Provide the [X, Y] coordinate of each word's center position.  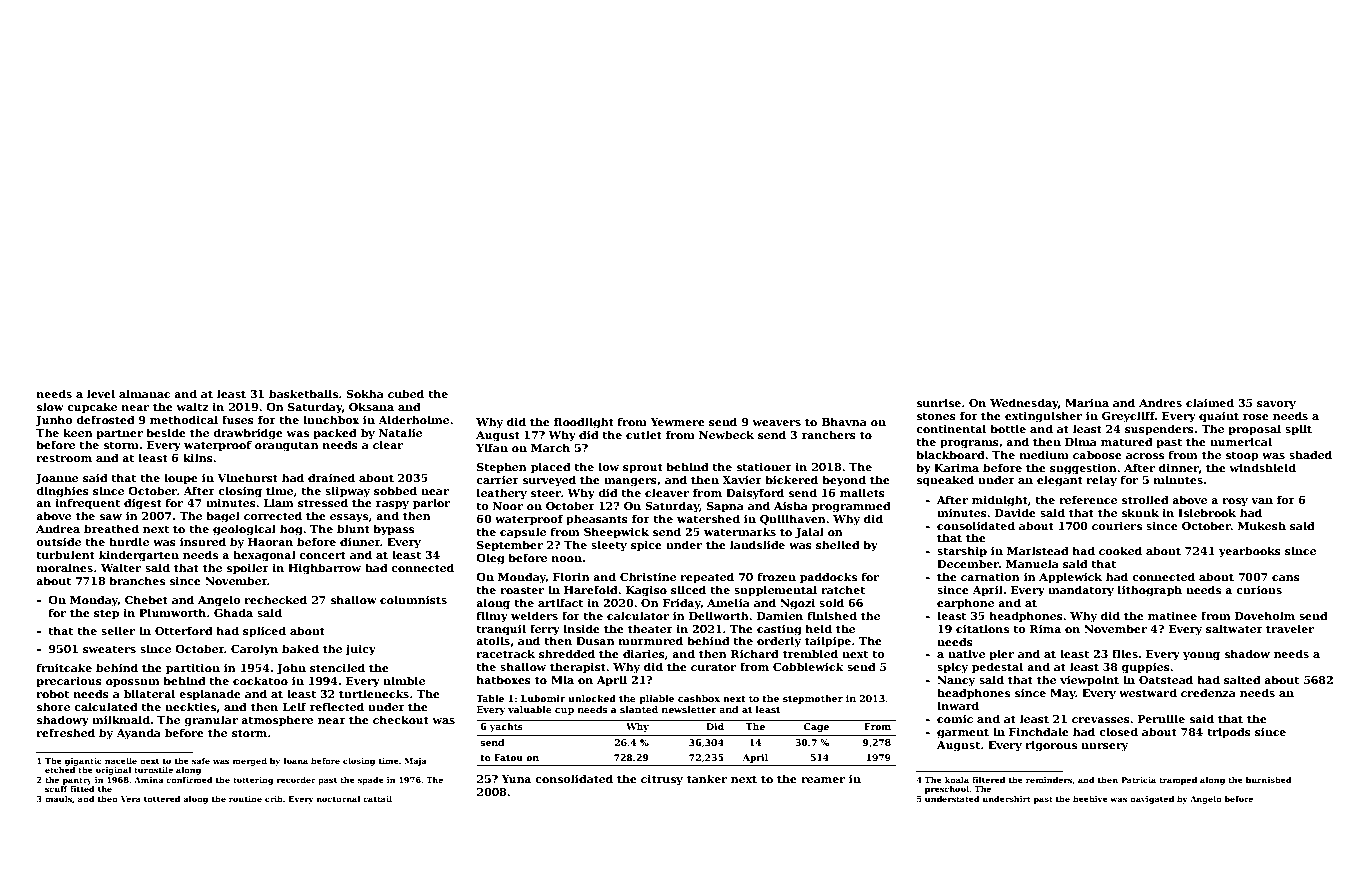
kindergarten [139, 556]
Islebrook [1207, 512]
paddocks [828, 578]
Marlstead [1038, 550]
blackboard [950, 454]
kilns [198, 457]
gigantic [83, 762]
